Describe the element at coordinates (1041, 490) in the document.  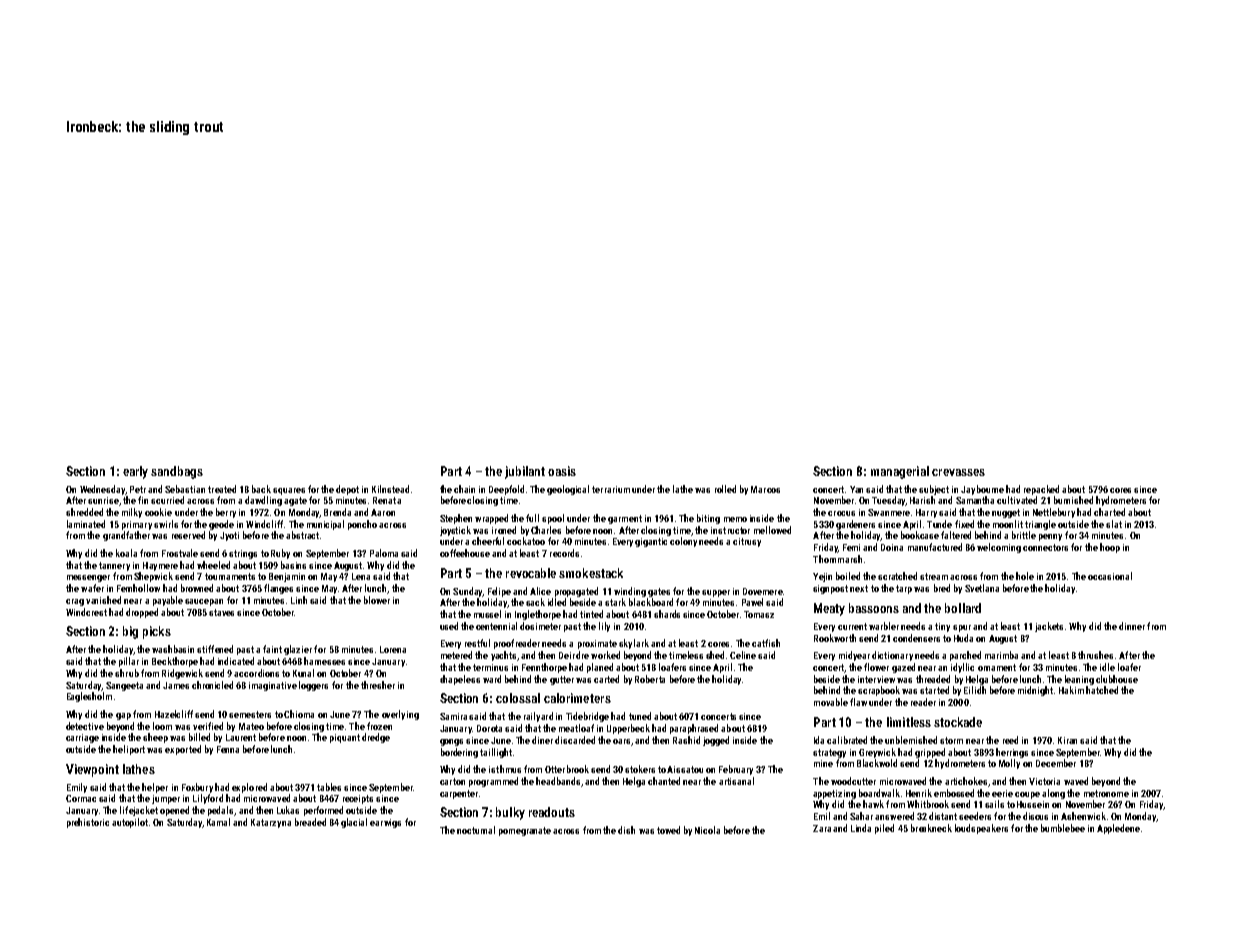
I see `repacked` at that location.
